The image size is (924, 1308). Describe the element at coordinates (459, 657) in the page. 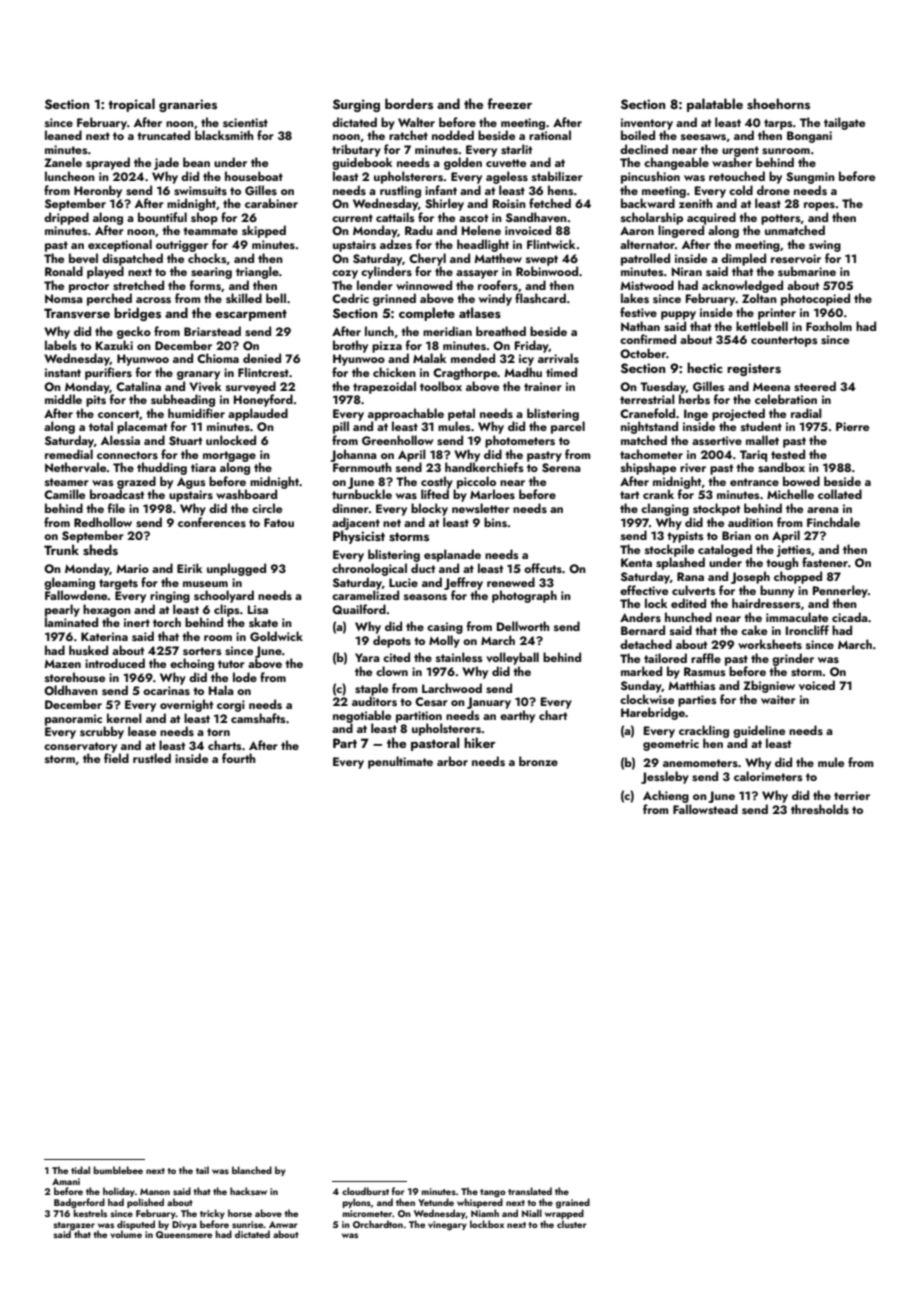

I see `stainless` at that location.
